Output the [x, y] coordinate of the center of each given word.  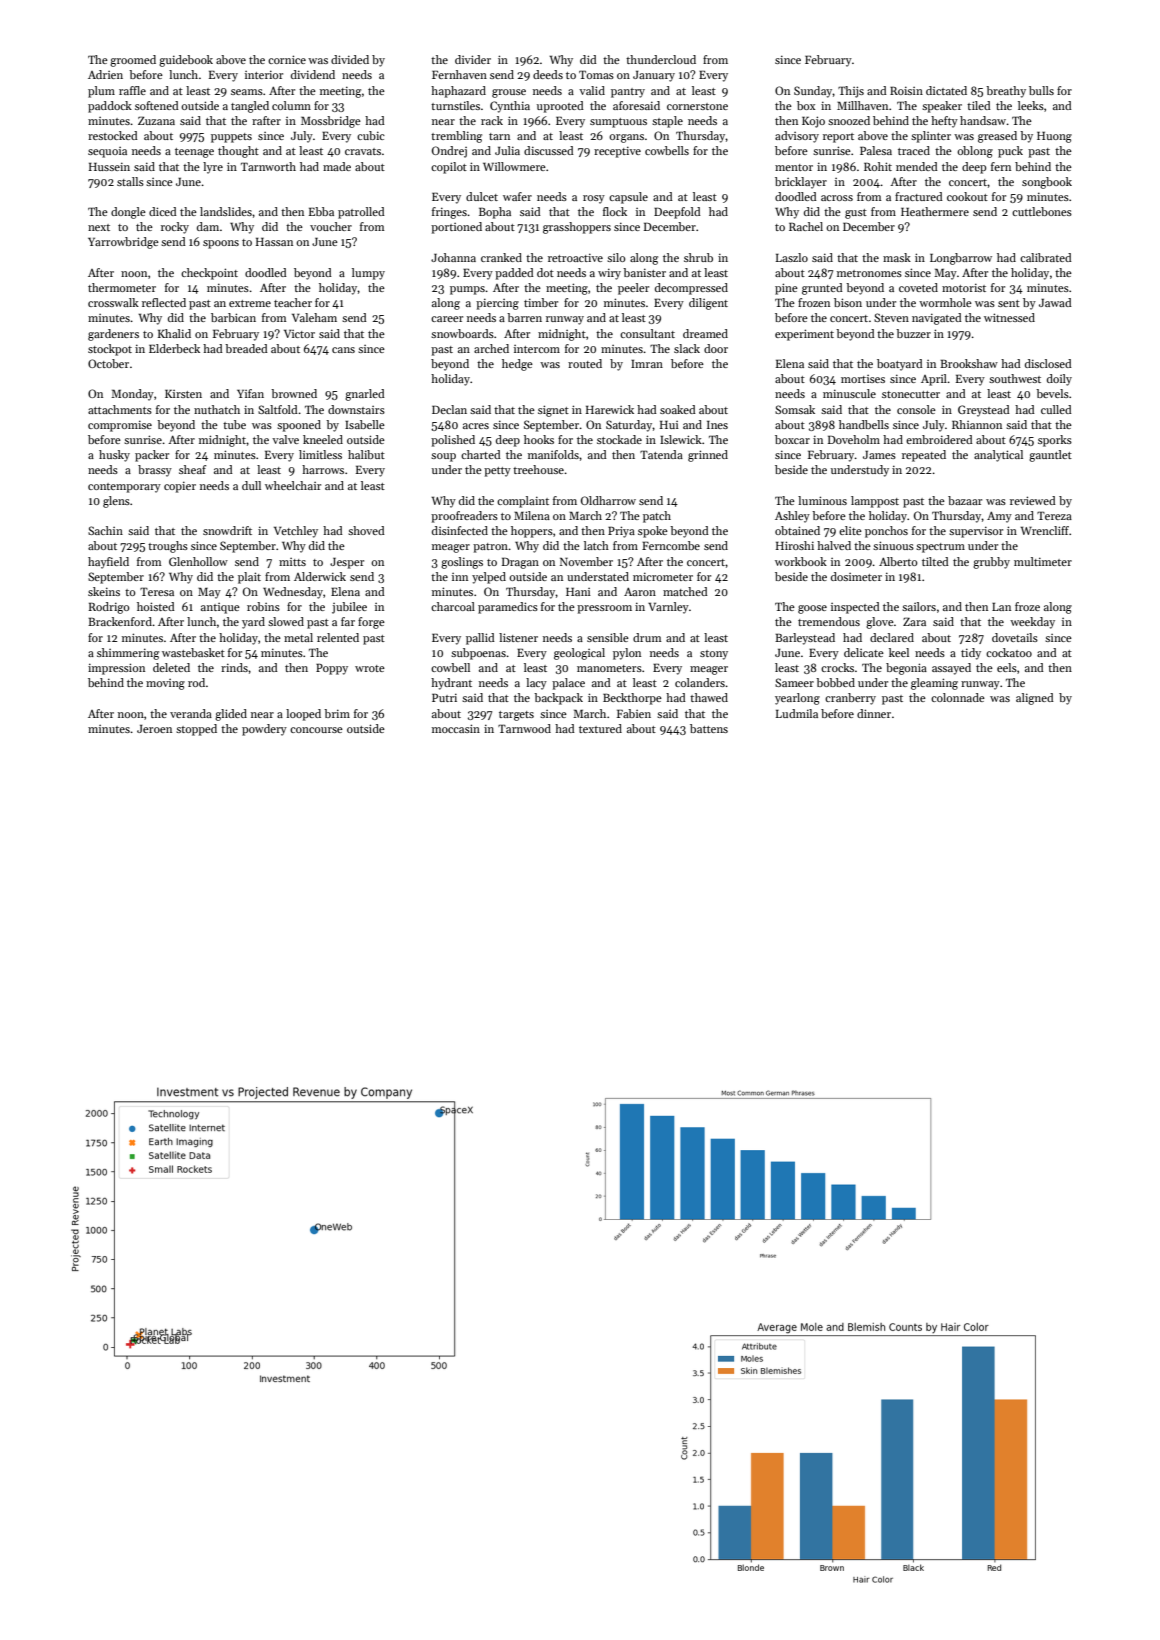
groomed [133, 61]
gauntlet [1050, 456]
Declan [449, 409]
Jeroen [154, 729]
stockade [619, 439]
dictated [946, 90]
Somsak [795, 409]
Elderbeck [174, 348]
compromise [120, 426]
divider [473, 59]
